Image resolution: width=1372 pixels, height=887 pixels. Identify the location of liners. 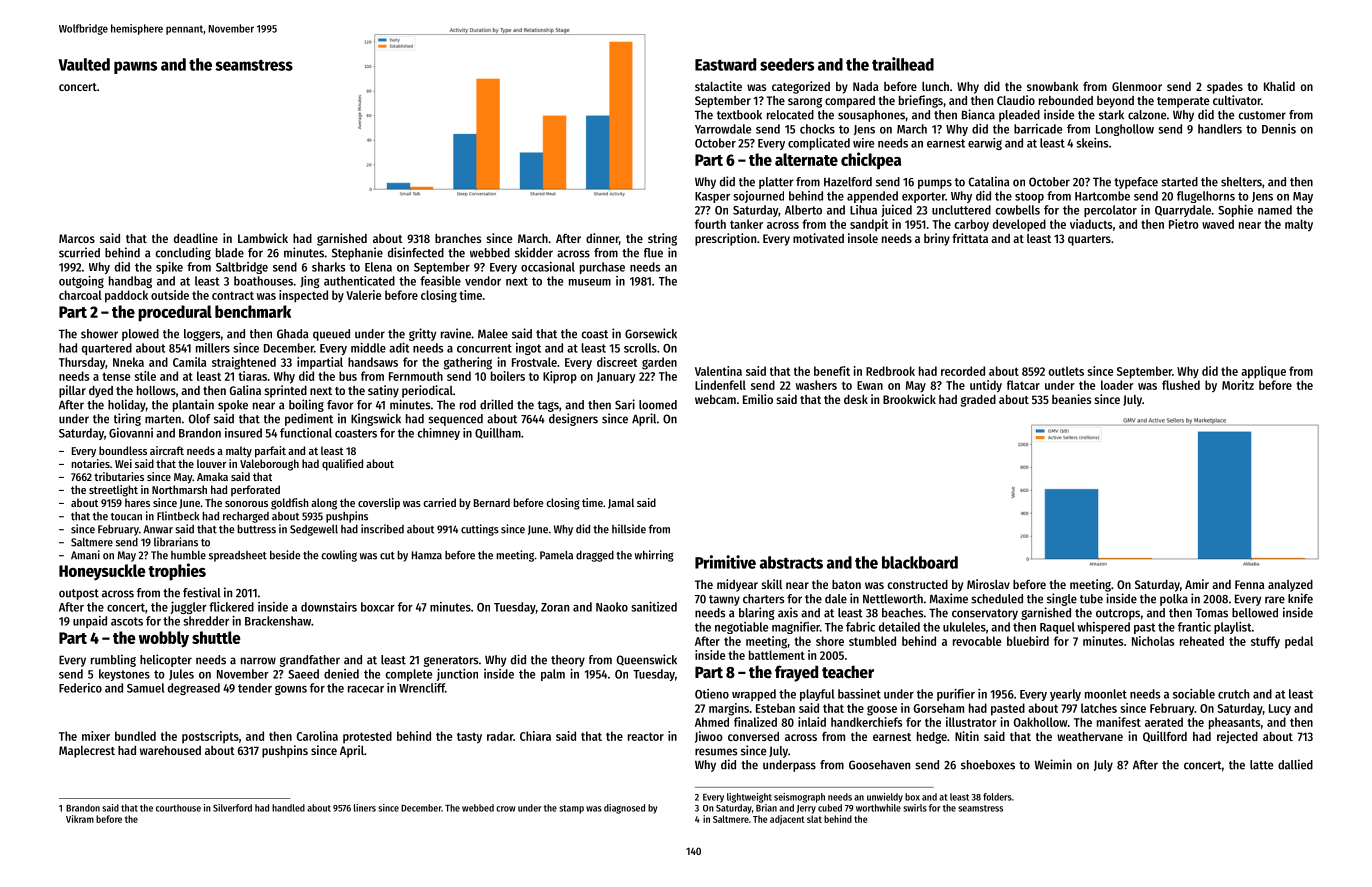
(365, 808).
